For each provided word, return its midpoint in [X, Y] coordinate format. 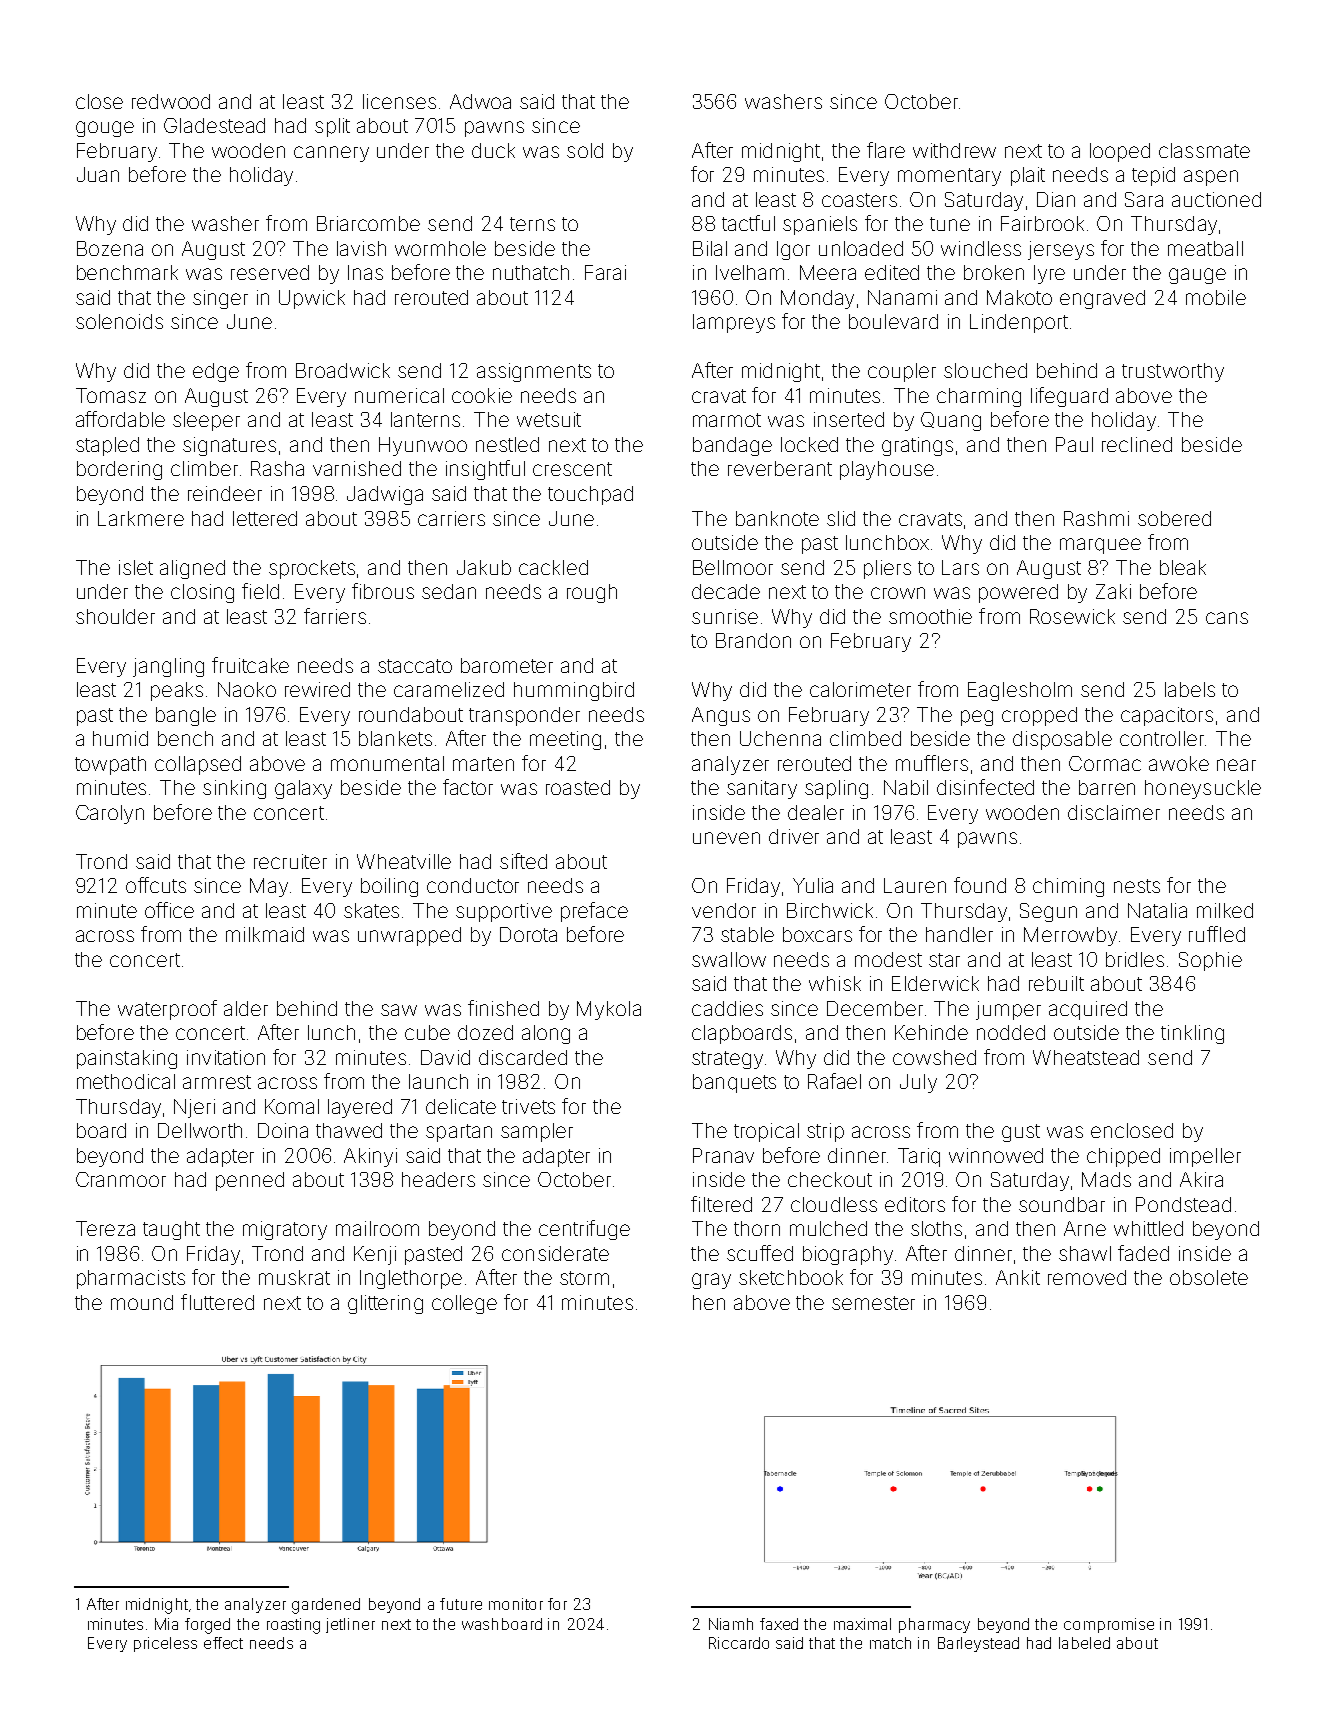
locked [809, 444]
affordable [120, 419]
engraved [1102, 299]
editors [915, 1204]
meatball [1205, 248]
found [980, 885]
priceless [165, 1644]
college [464, 1304]
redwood [171, 101]
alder [246, 1008]
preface [594, 912]
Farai [605, 272]
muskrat [294, 1277]
